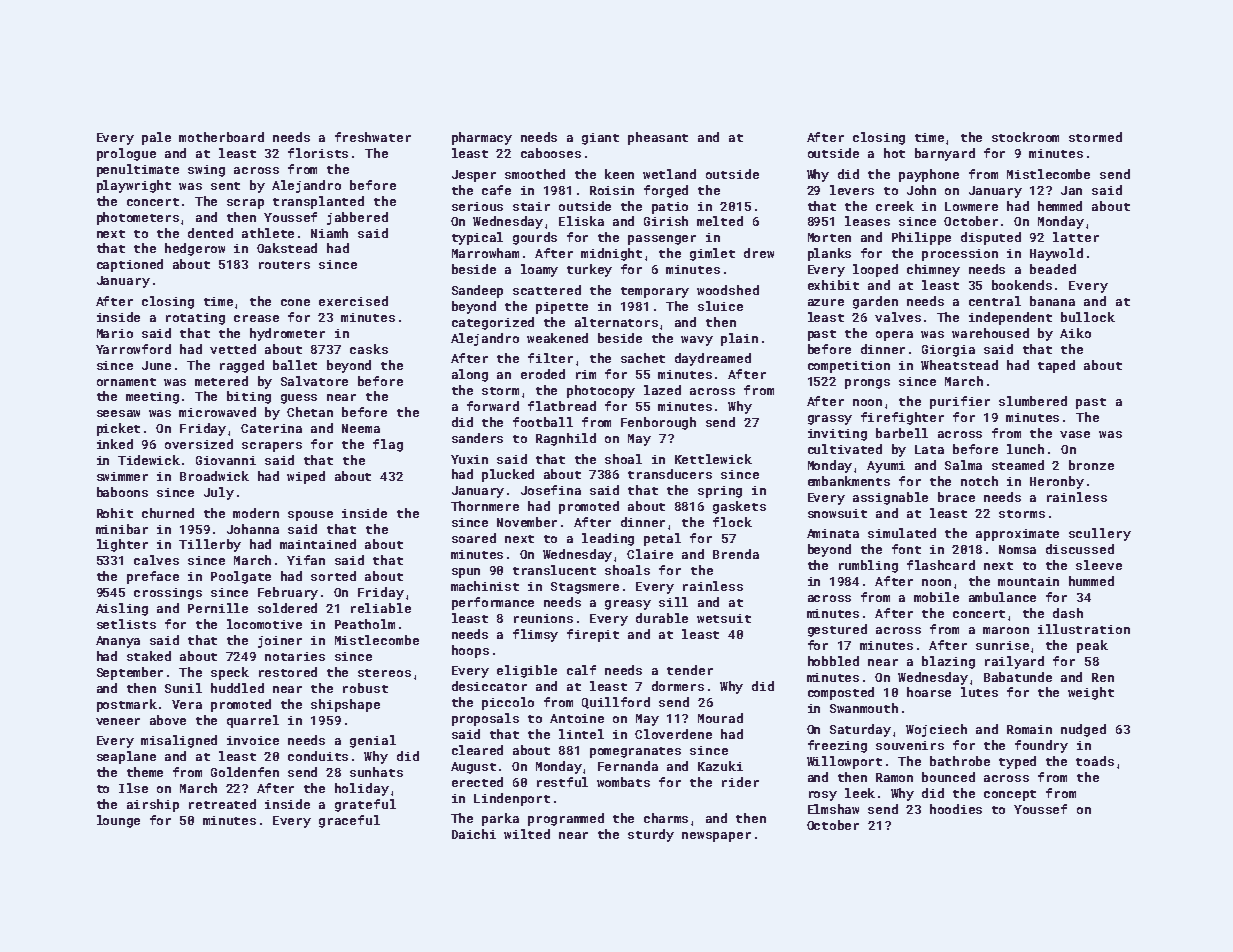  Describe the element at coordinates (138, 218) in the screenshot. I see `photometers` at that location.
